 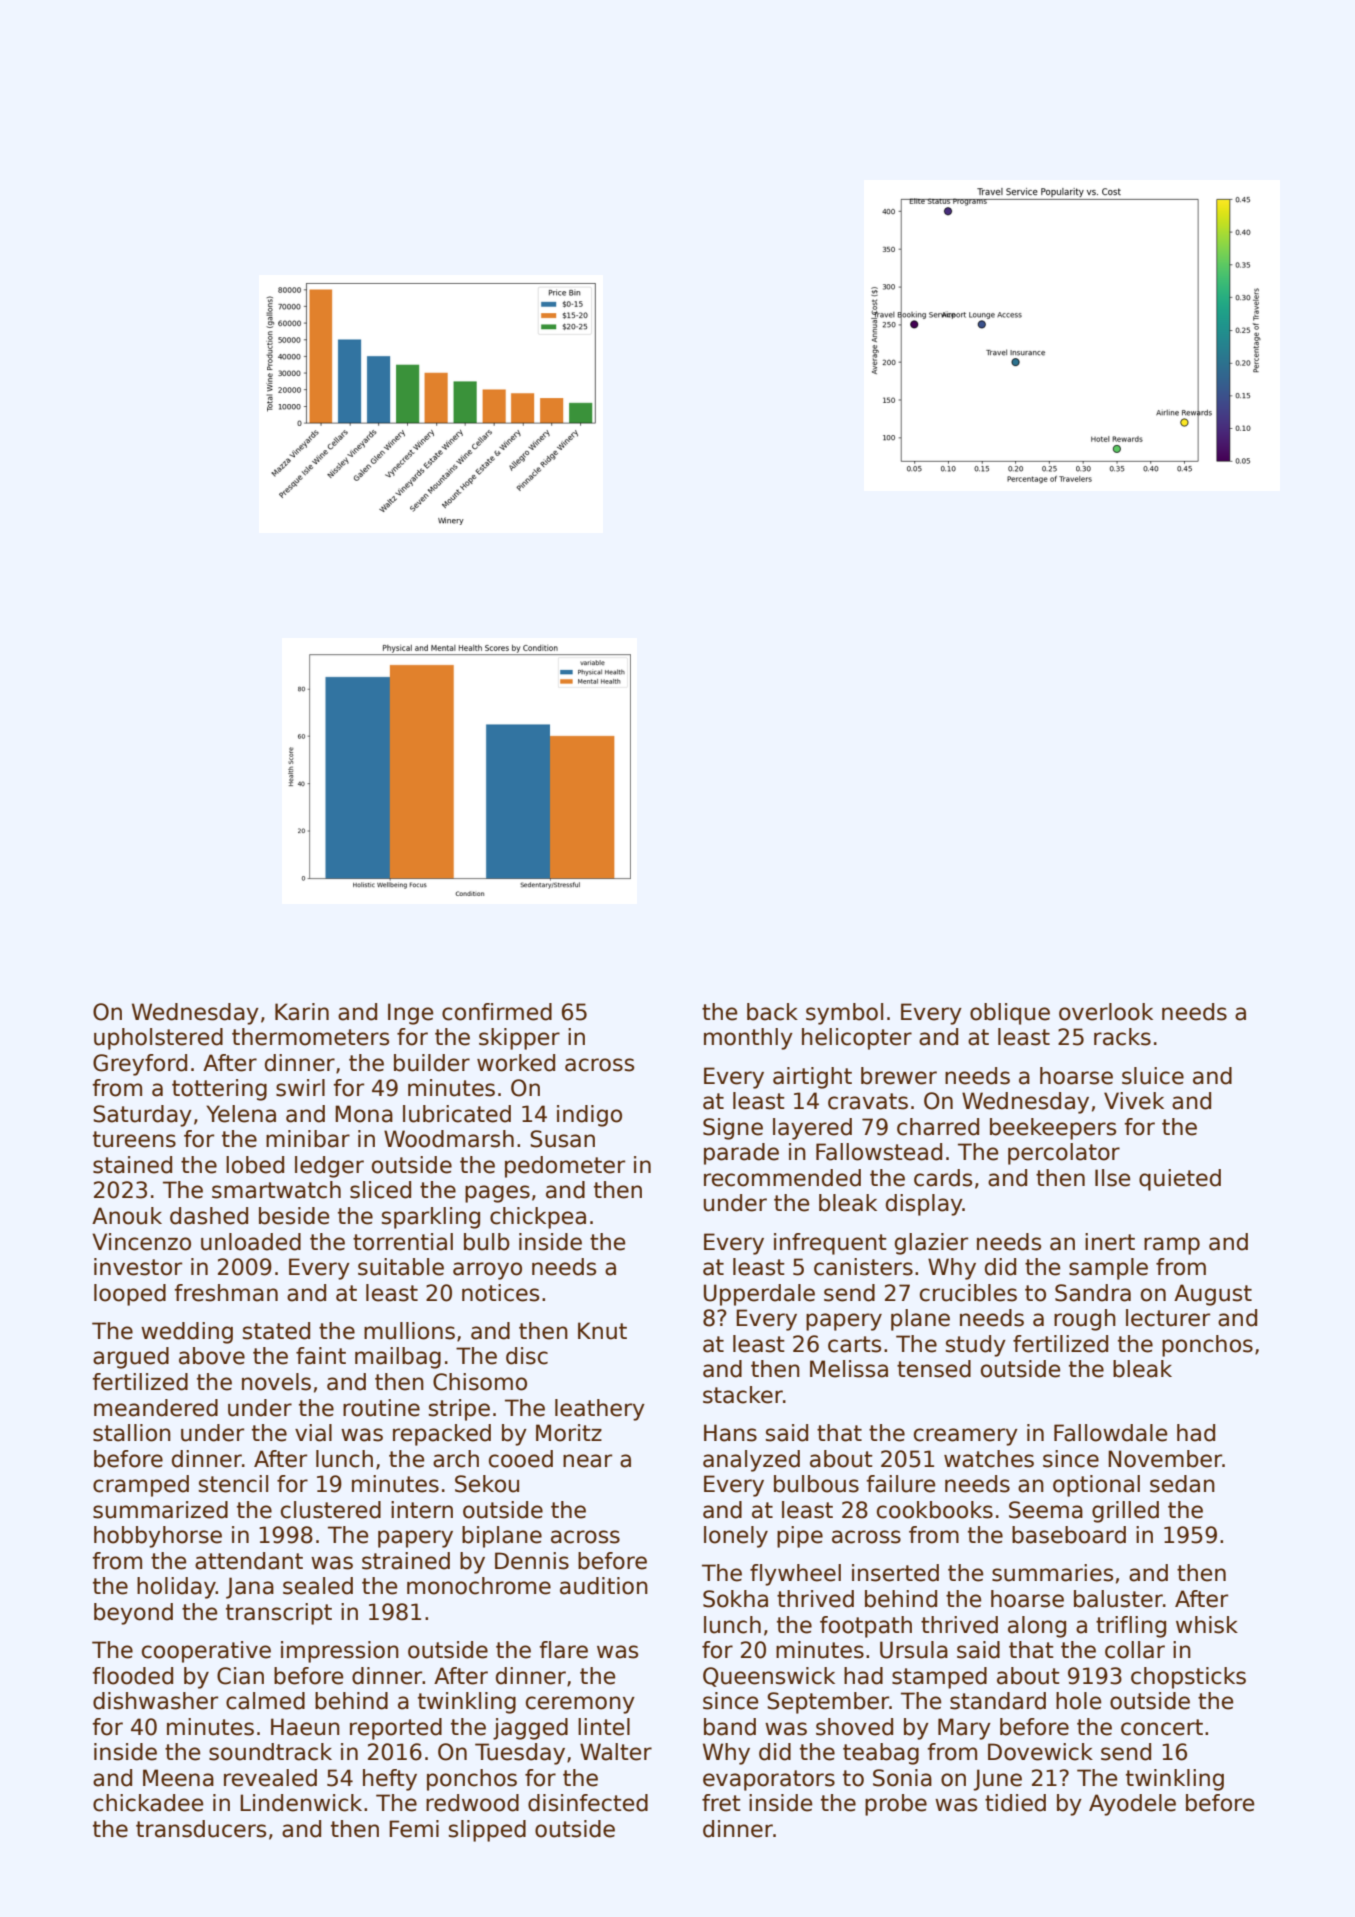 I want to click on indigo, so click(x=589, y=1116).
